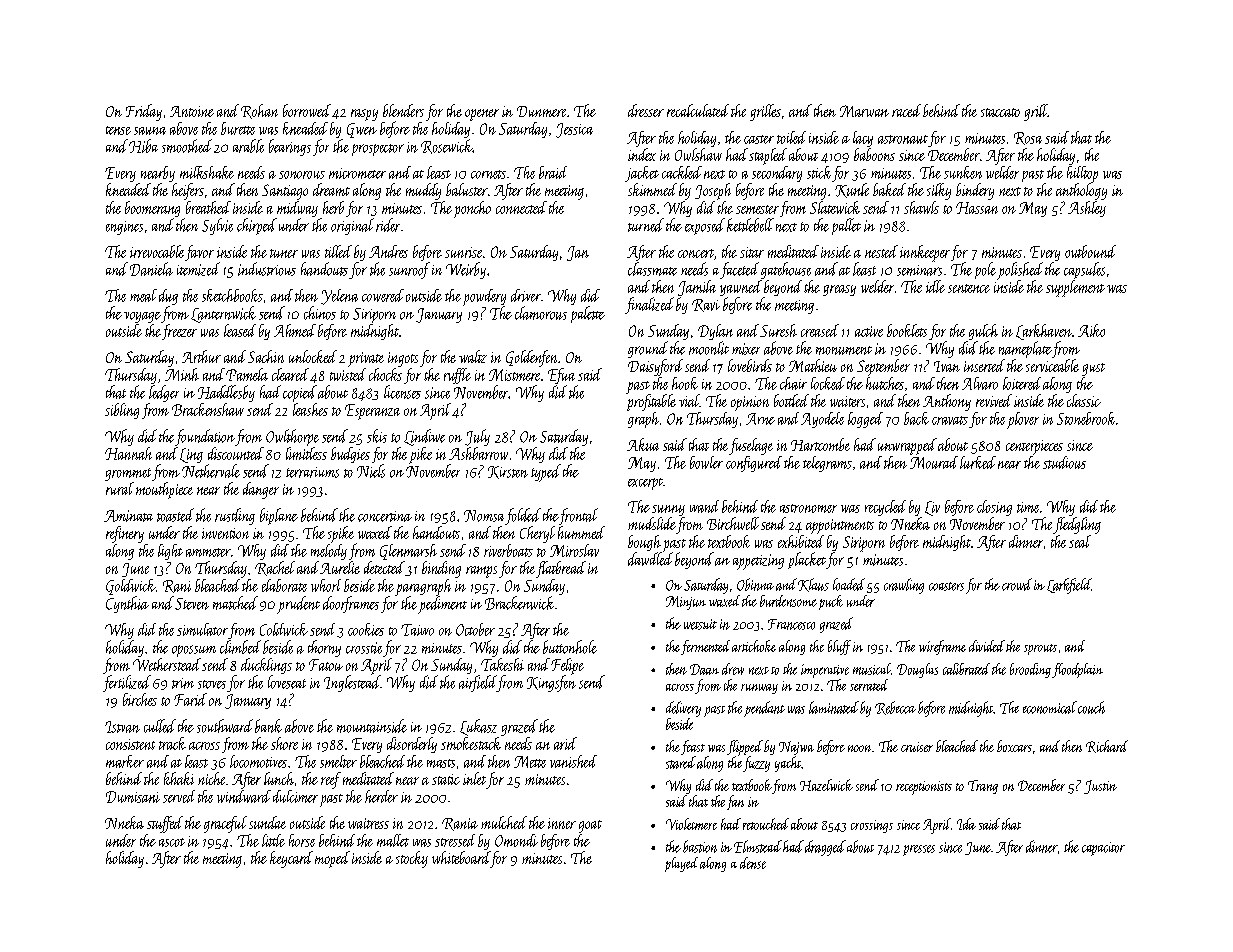 Image resolution: width=1233 pixels, height=952 pixels. What do you see at coordinates (849, 584) in the page?
I see `loaded` at bounding box center [849, 584].
